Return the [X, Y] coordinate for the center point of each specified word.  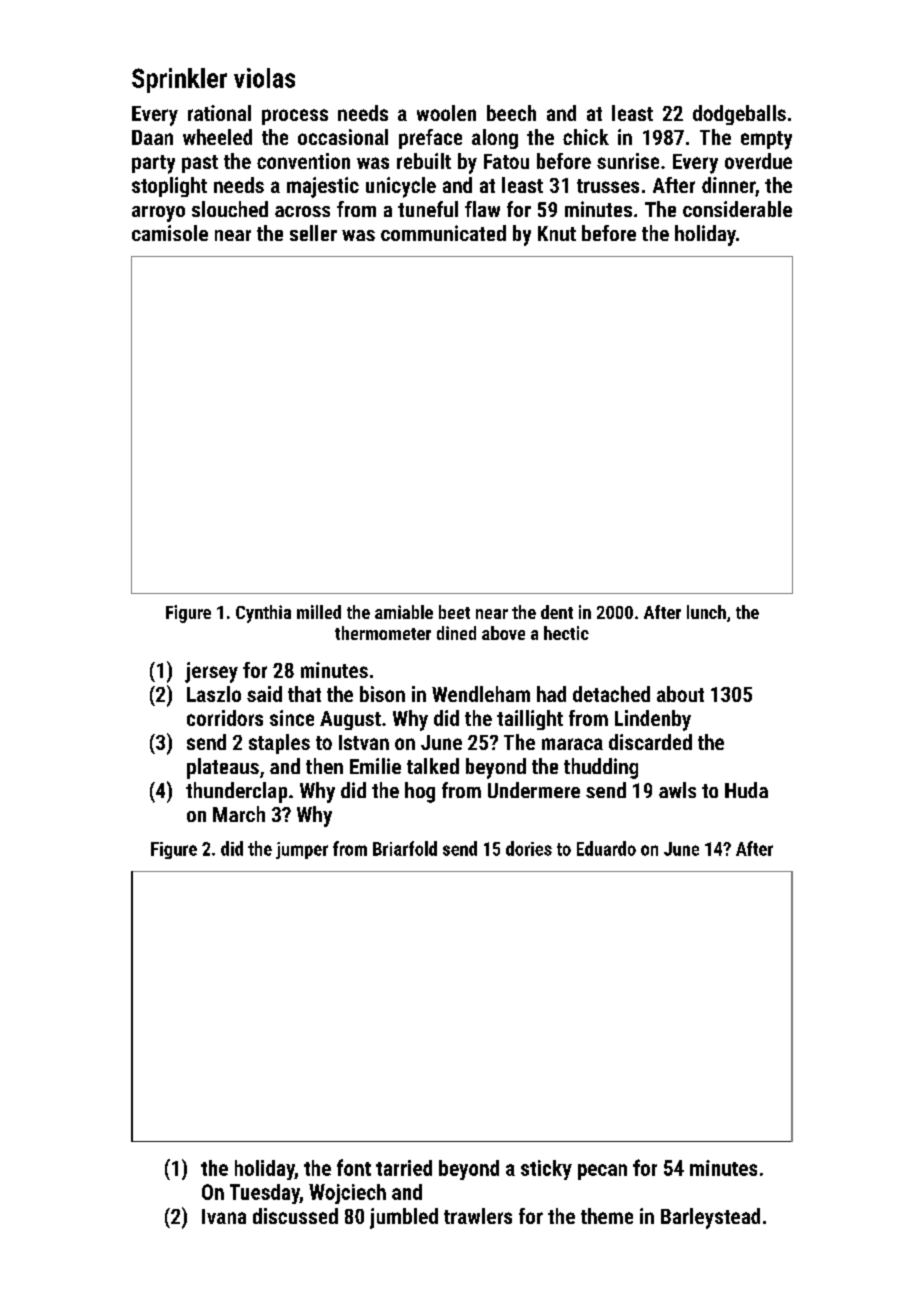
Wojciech [347, 1194]
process [295, 117]
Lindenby [653, 720]
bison [382, 694]
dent [557, 612]
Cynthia [263, 614]
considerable [737, 209]
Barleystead [710, 1218]
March [239, 814]
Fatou [506, 161]
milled [319, 612]
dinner [728, 185]
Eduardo [606, 848]
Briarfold [405, 848]
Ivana [224, 1216]
